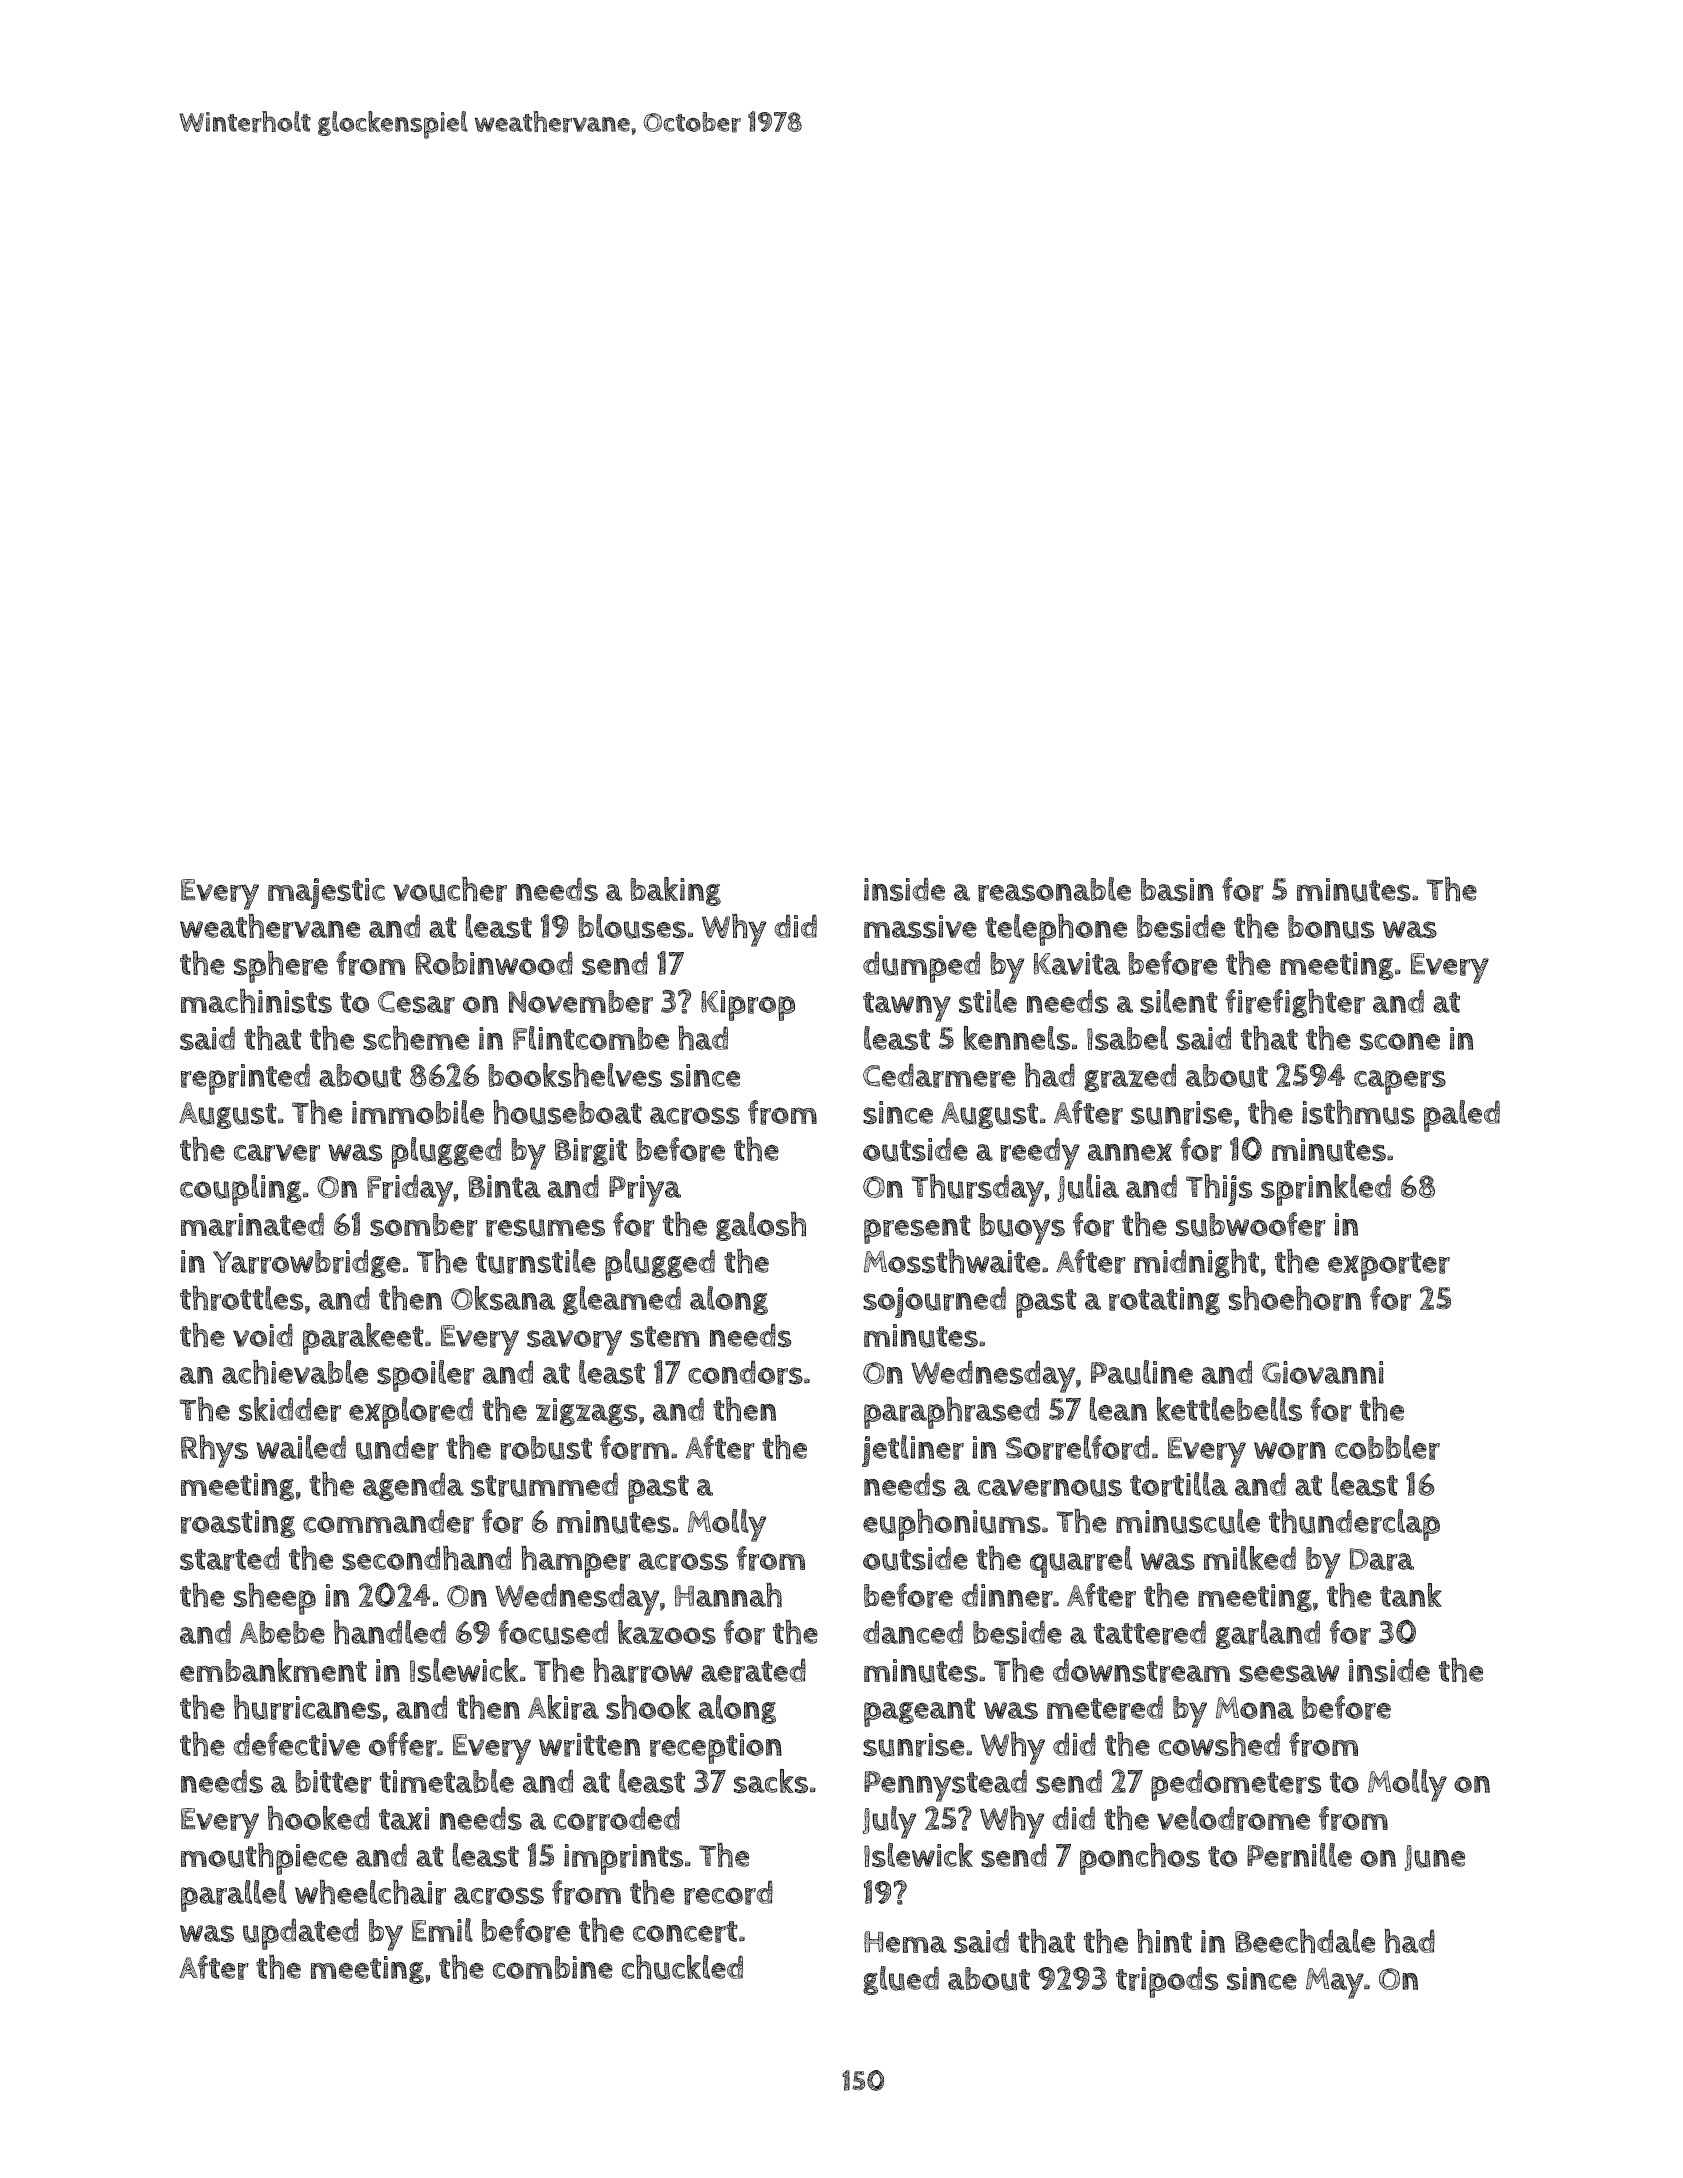 Image resolution: width=1683 pixels, height=2178 pixels. What do you see at coordinates (1358, 1112) in the screenshot?
I see `isthmus` at bounding box center [1358, 1112].
